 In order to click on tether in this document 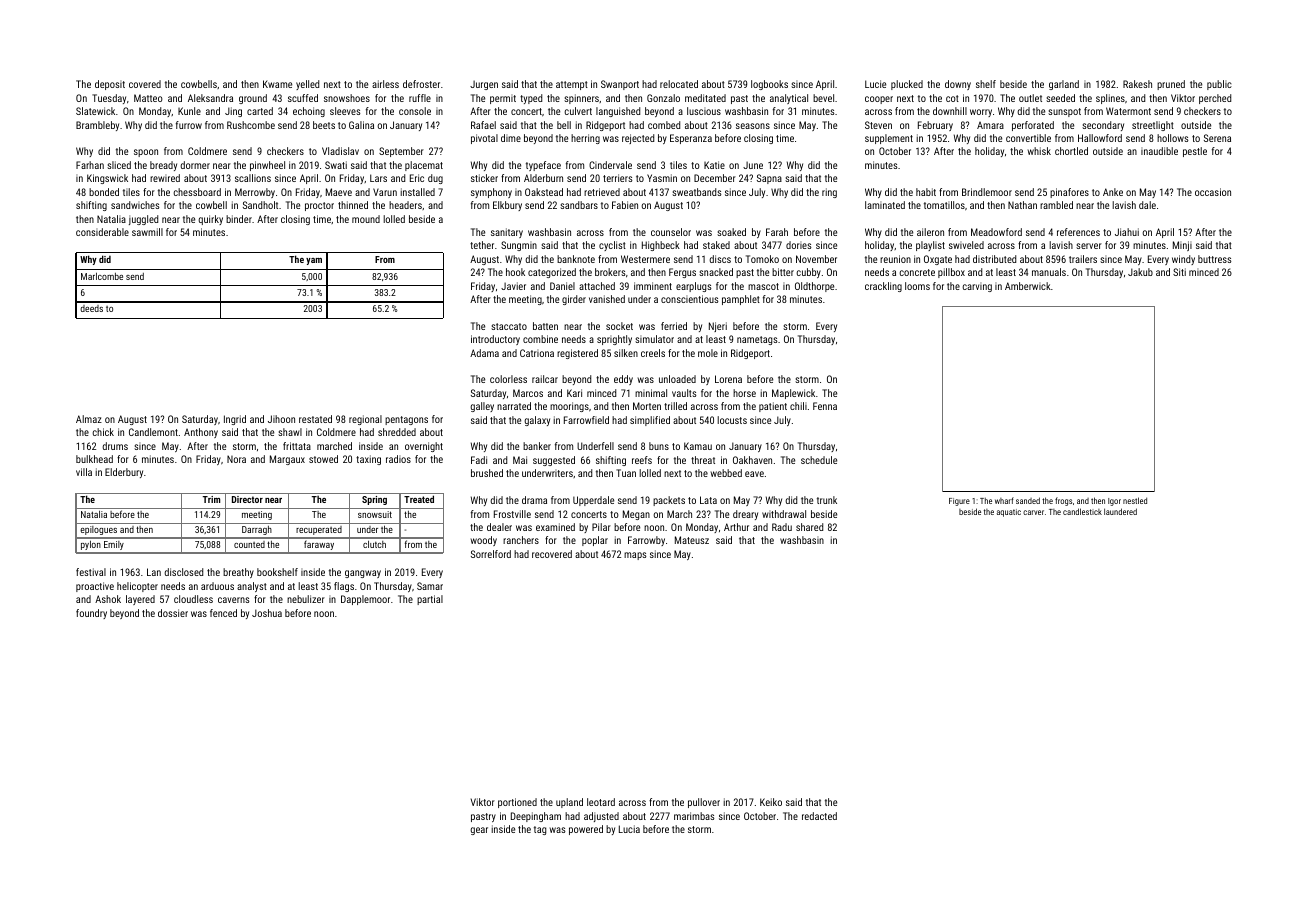, I will do `click(482, 245)`.
